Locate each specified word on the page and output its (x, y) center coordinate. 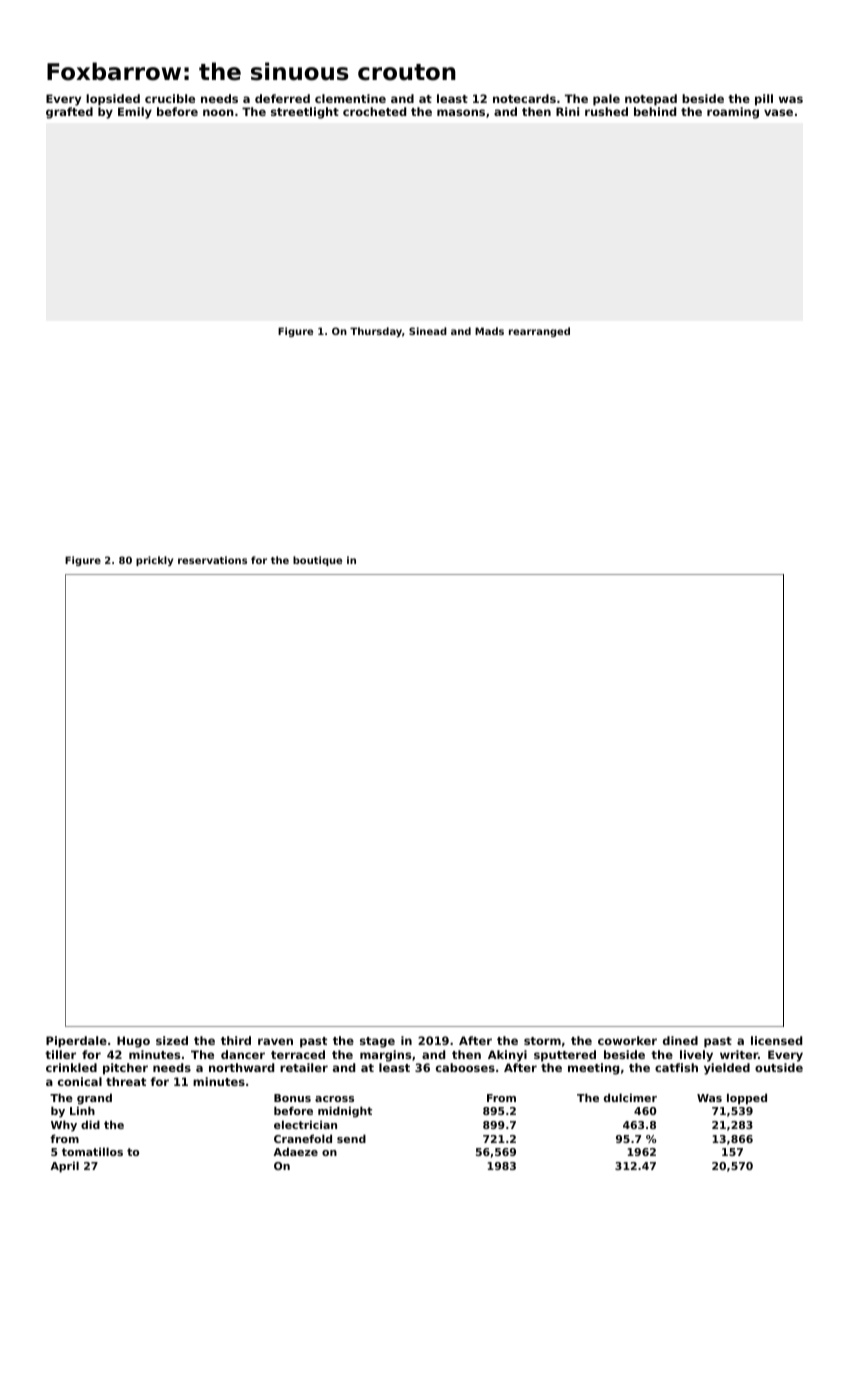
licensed (776, 1040)
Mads (489, 331)
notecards (524, 98)
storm (542, 1041)
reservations (212, 560)
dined (680, 1040)
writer (739, 1054)
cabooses (465, 1067)
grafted (69, 113)
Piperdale (76, 1042)
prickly (154, 561)
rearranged (539, 332)
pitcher (125, 1069)
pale (606, 100)
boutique (317, 561)
